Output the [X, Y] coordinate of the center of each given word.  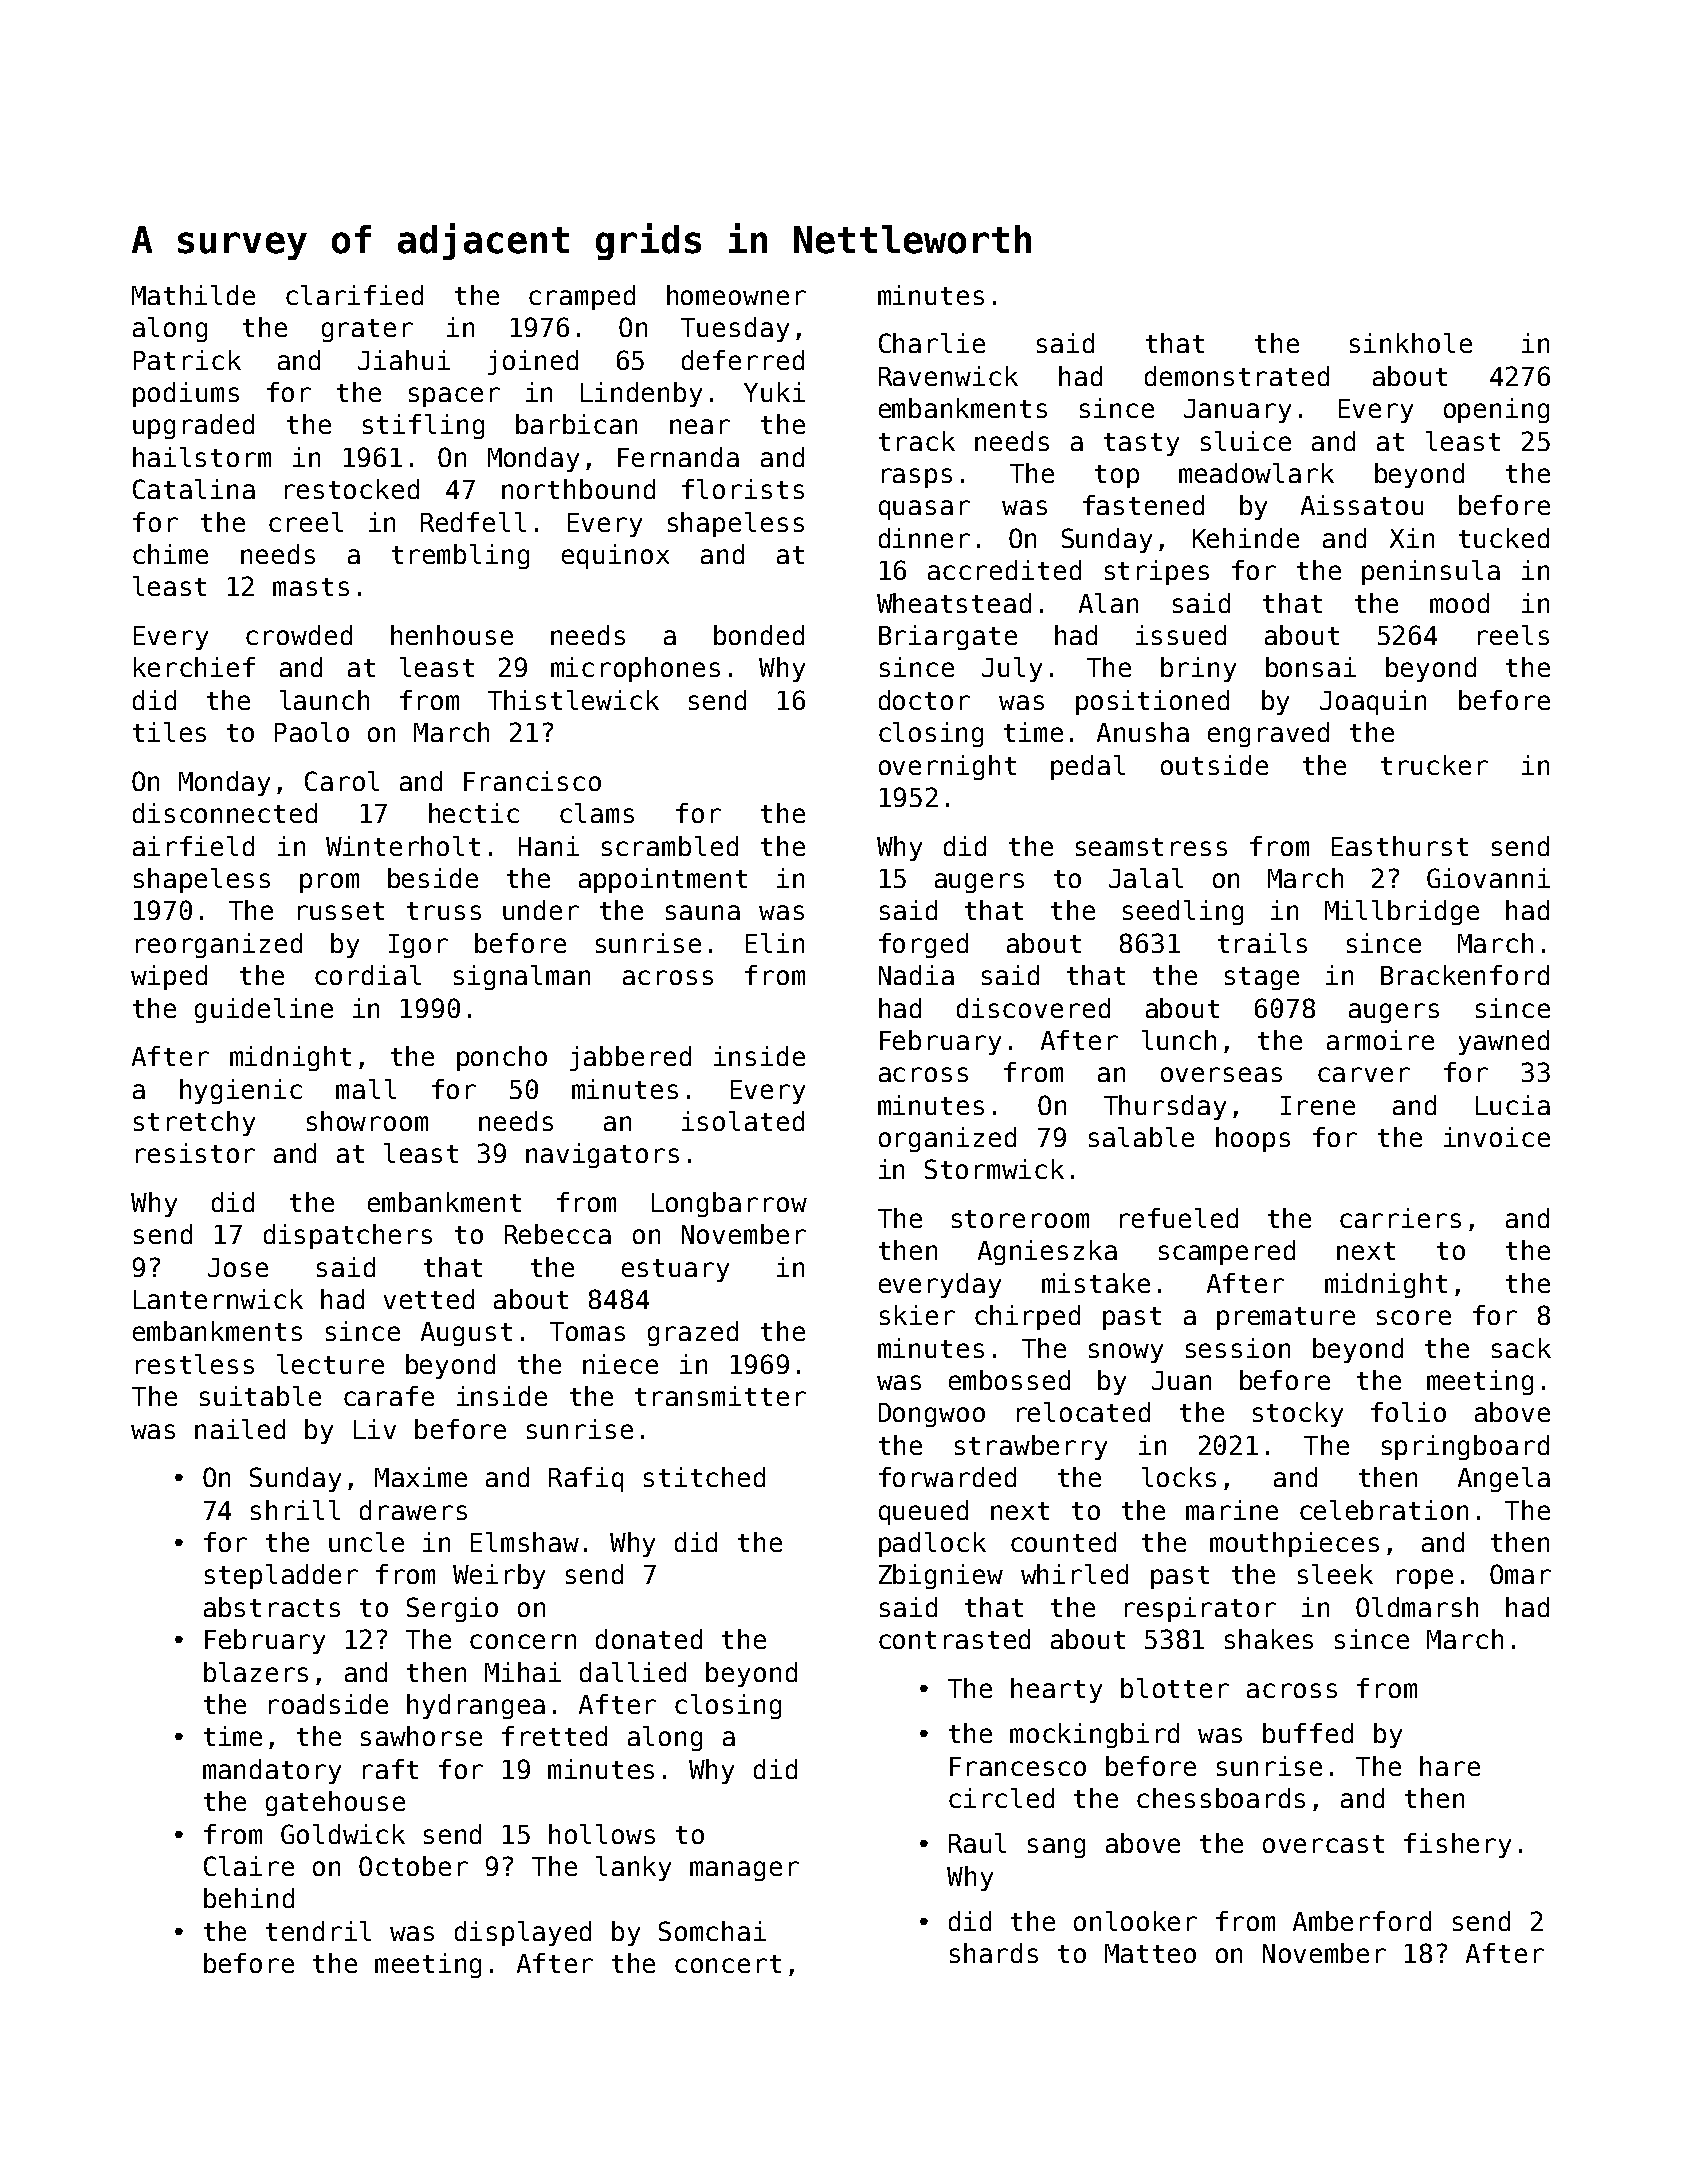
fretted [554, 1736]
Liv [375, 1429]
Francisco [532, 781]
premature [1286, 1318]
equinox [615, 556]
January [1237, 411]
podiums [186, 394]
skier [917, 1315]
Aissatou [1362, 505]
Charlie [932, 343]
